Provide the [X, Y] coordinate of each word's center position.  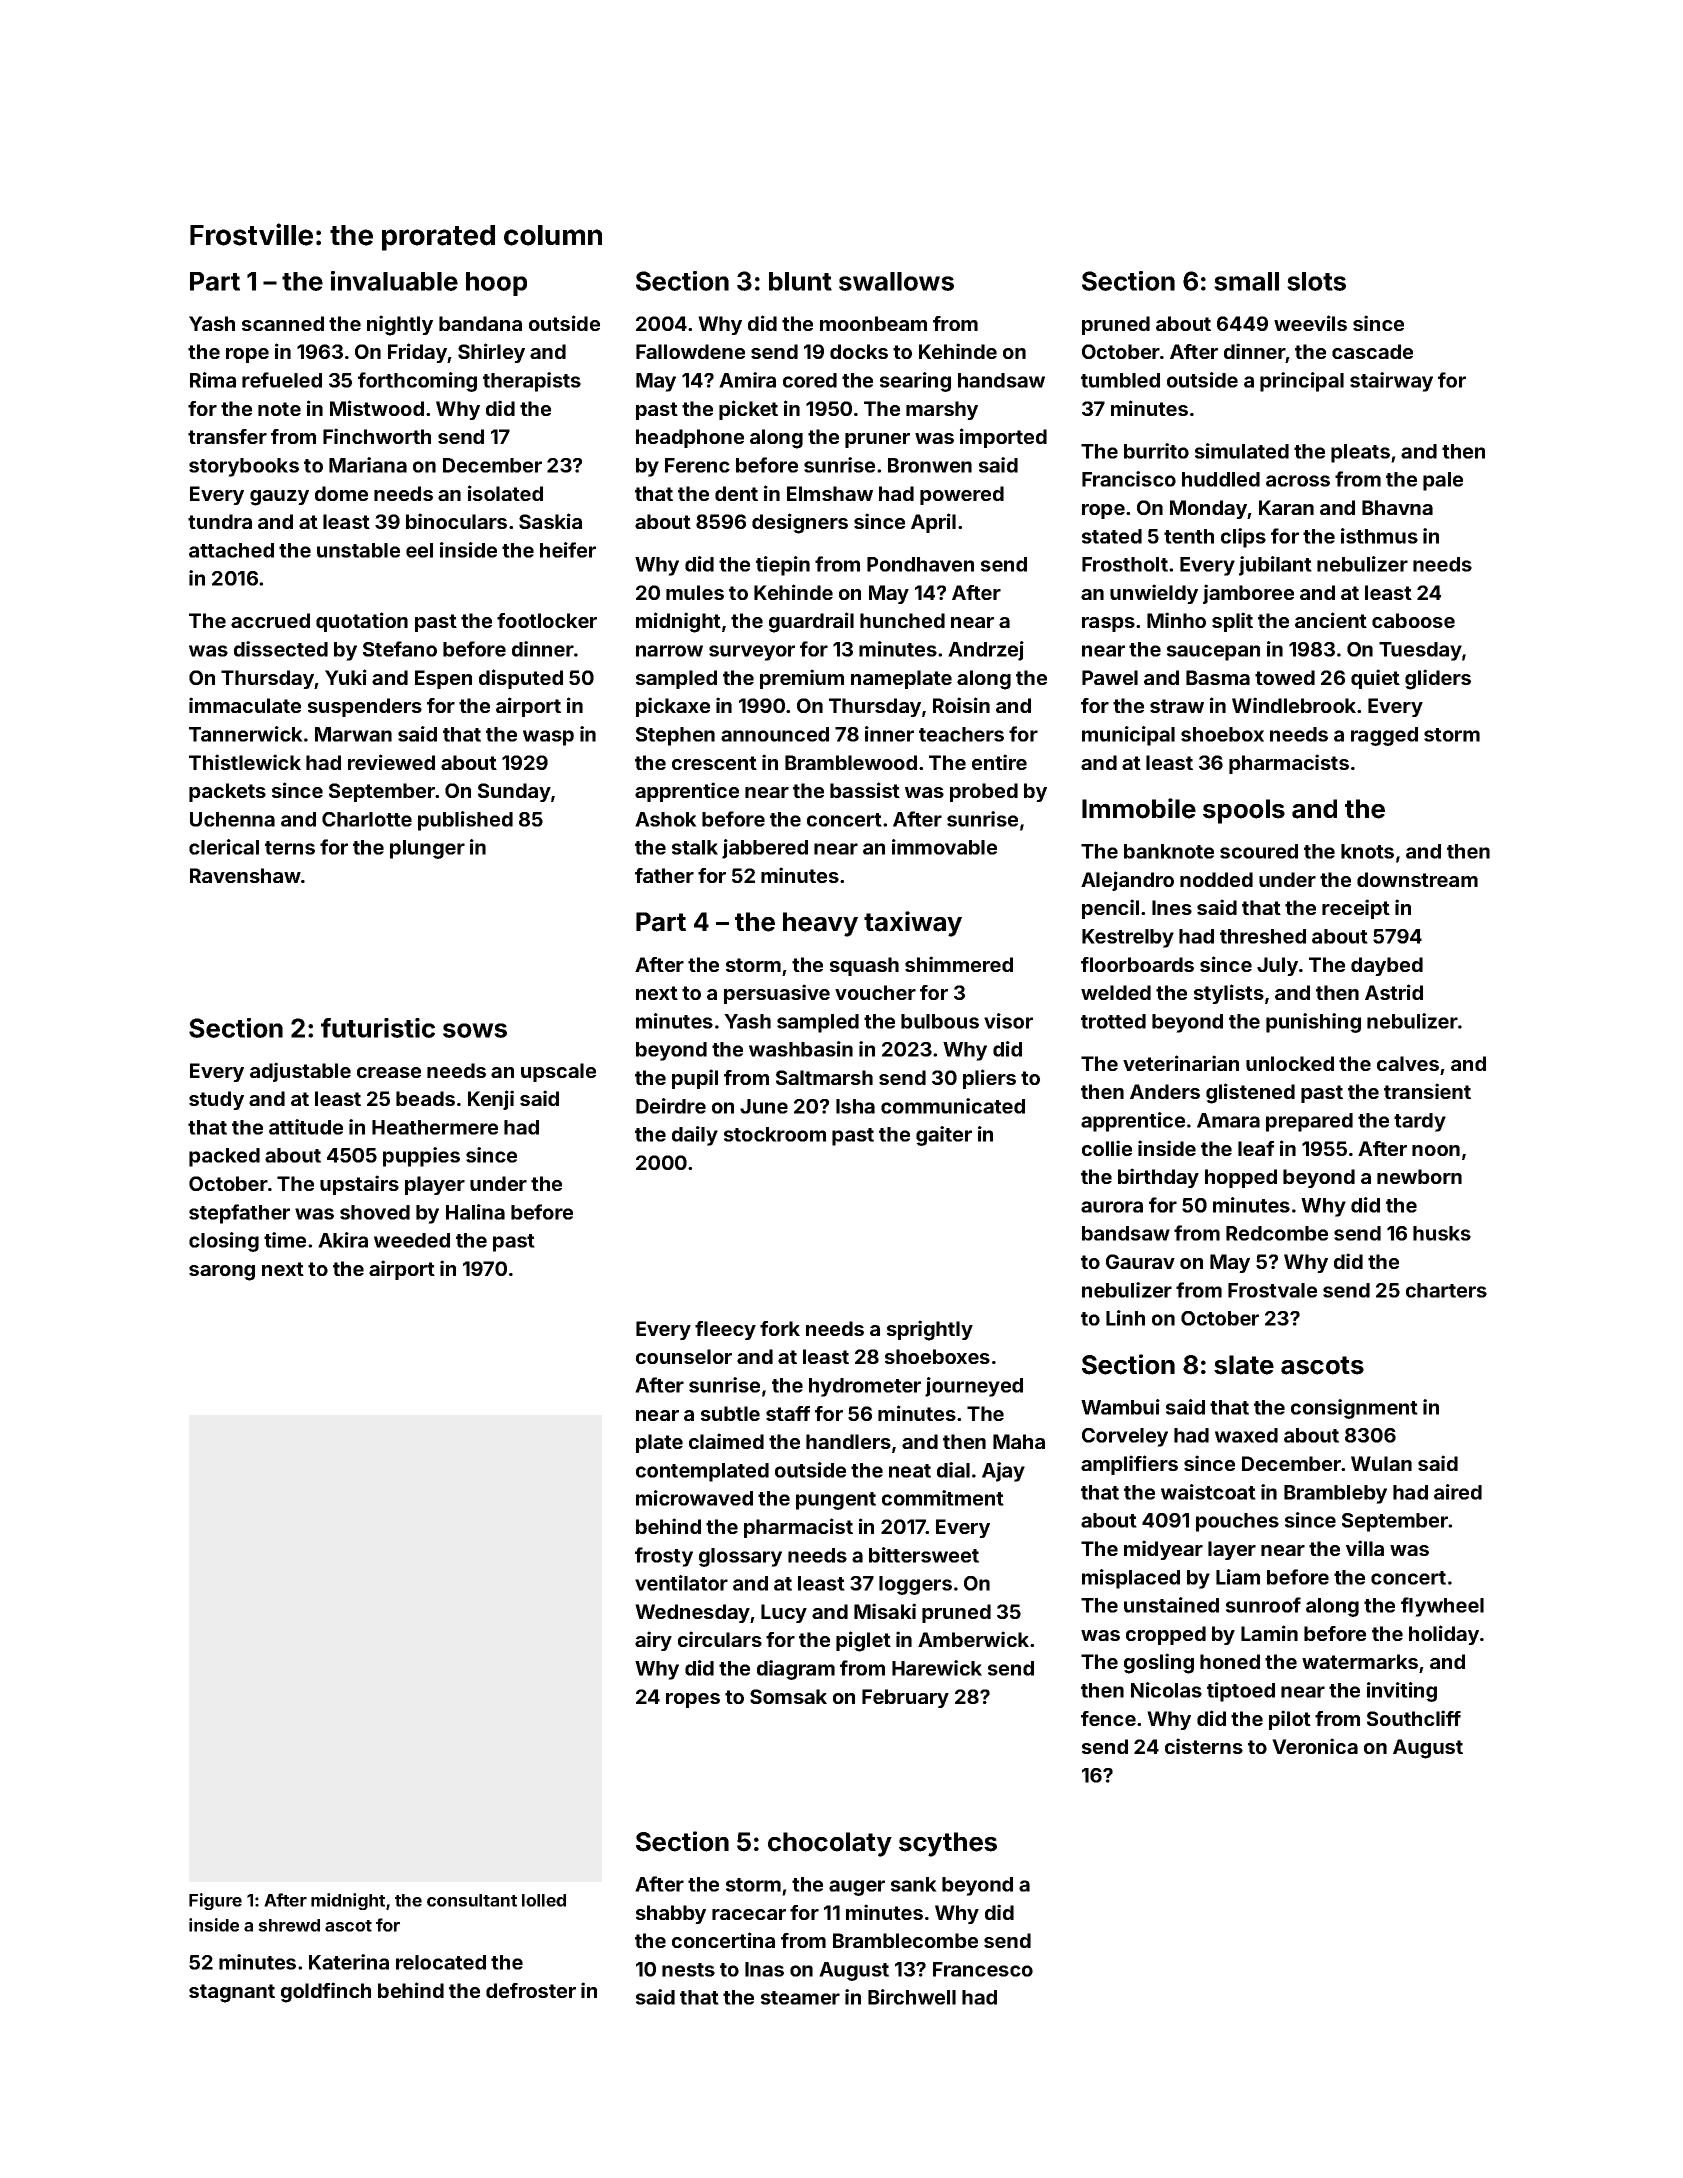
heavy [820, 924]
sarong [222, 1273]
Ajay [1003, 1472]
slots [1316, 281]
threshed [1263, 936]
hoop [496, 284]
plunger [427, 849]
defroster [531, 1990]
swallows [896, 281]
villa [1365, 1548]
